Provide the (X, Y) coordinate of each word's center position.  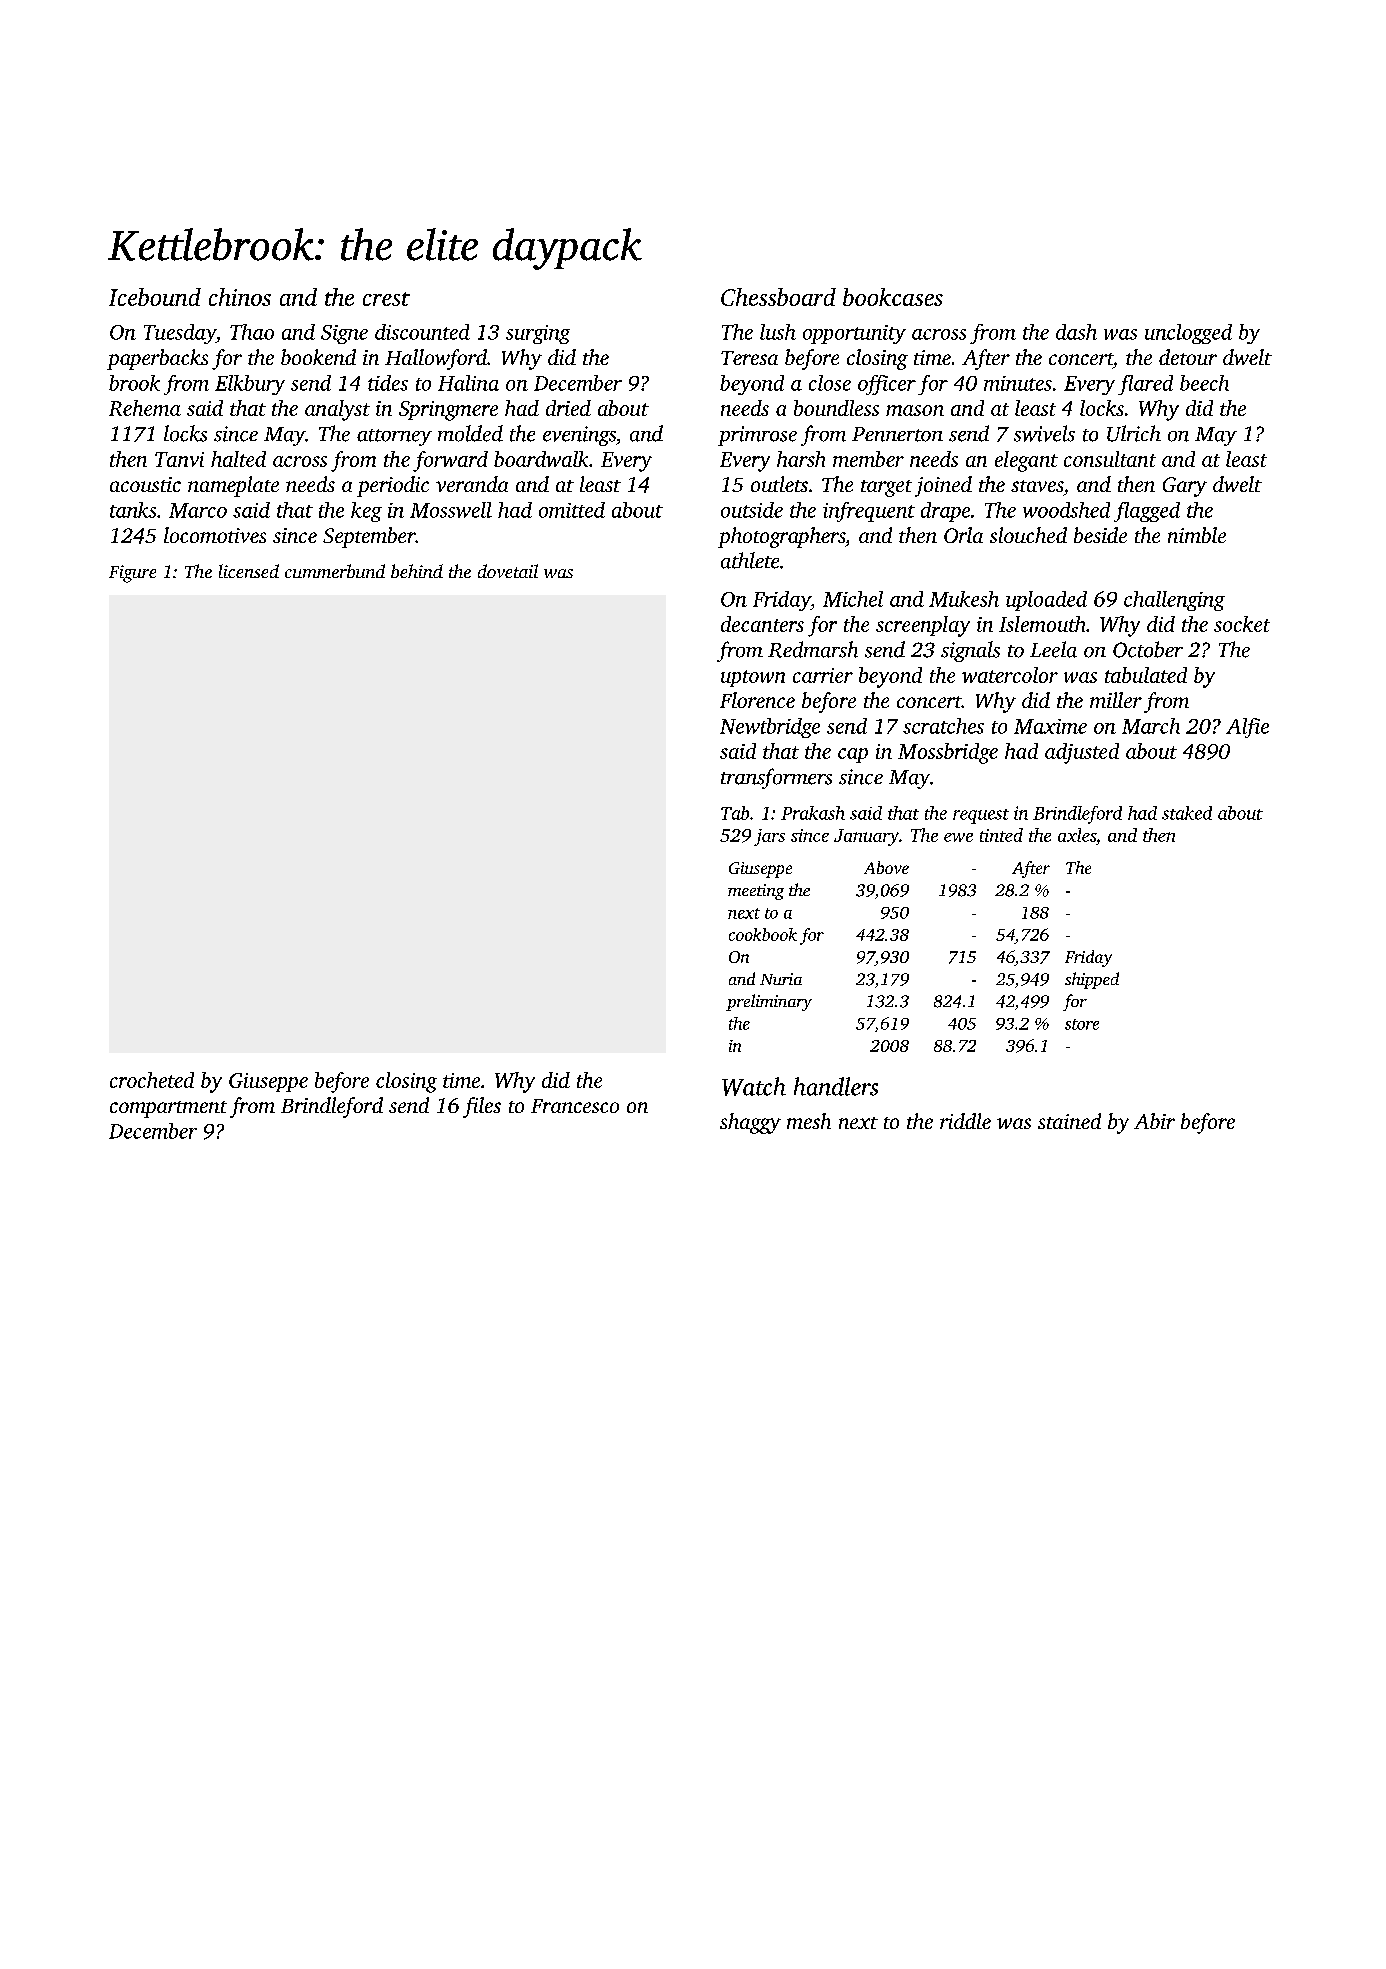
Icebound (155, 297)
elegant (1026, 461)
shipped (1092, 980)
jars (769, 837)
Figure (132, 574)
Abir (1154, 1121)
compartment (168, 1109)
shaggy (750, 1123)
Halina (468, 383)
